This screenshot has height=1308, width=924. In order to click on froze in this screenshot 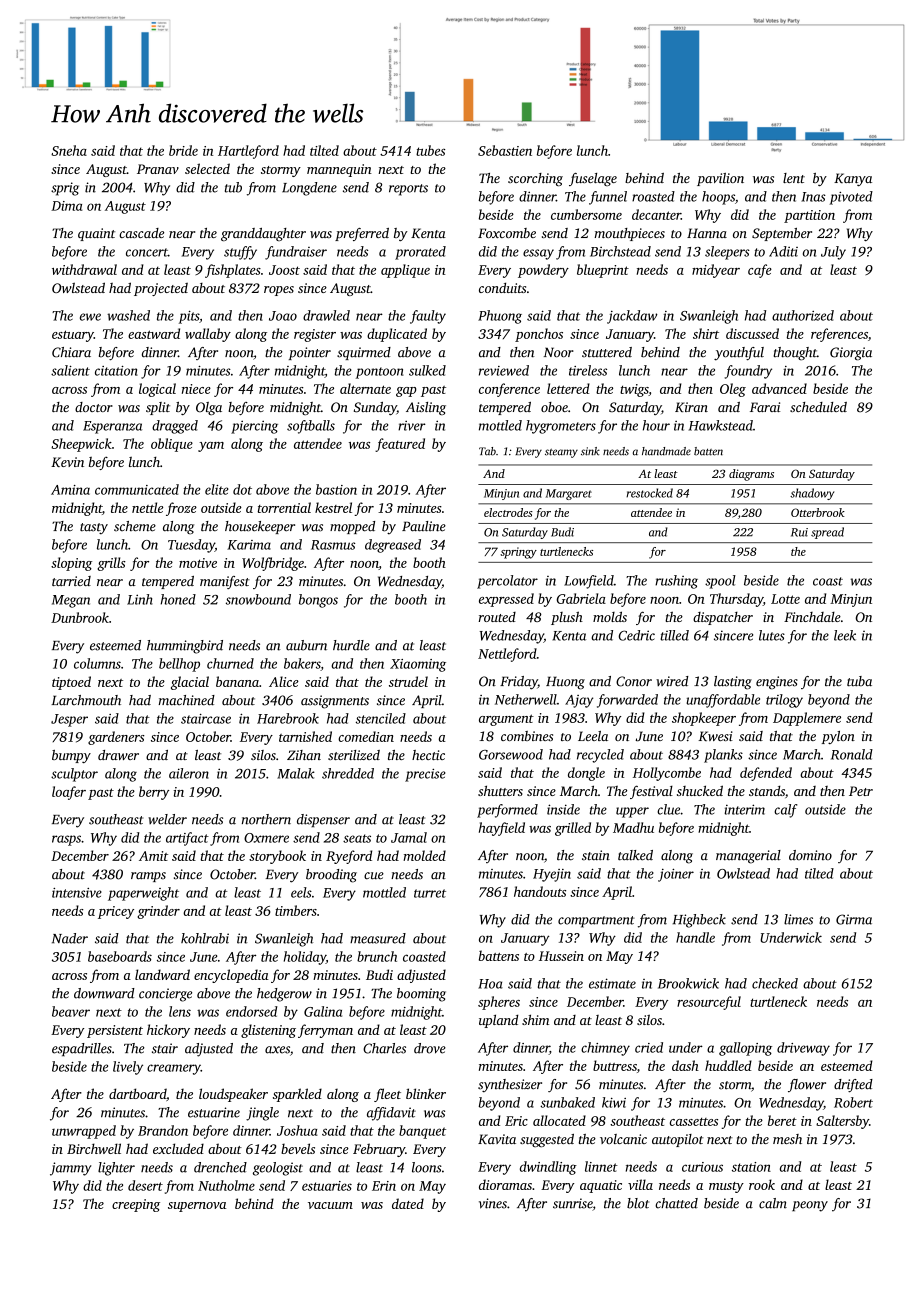, I will do `click(181, 509)`.
